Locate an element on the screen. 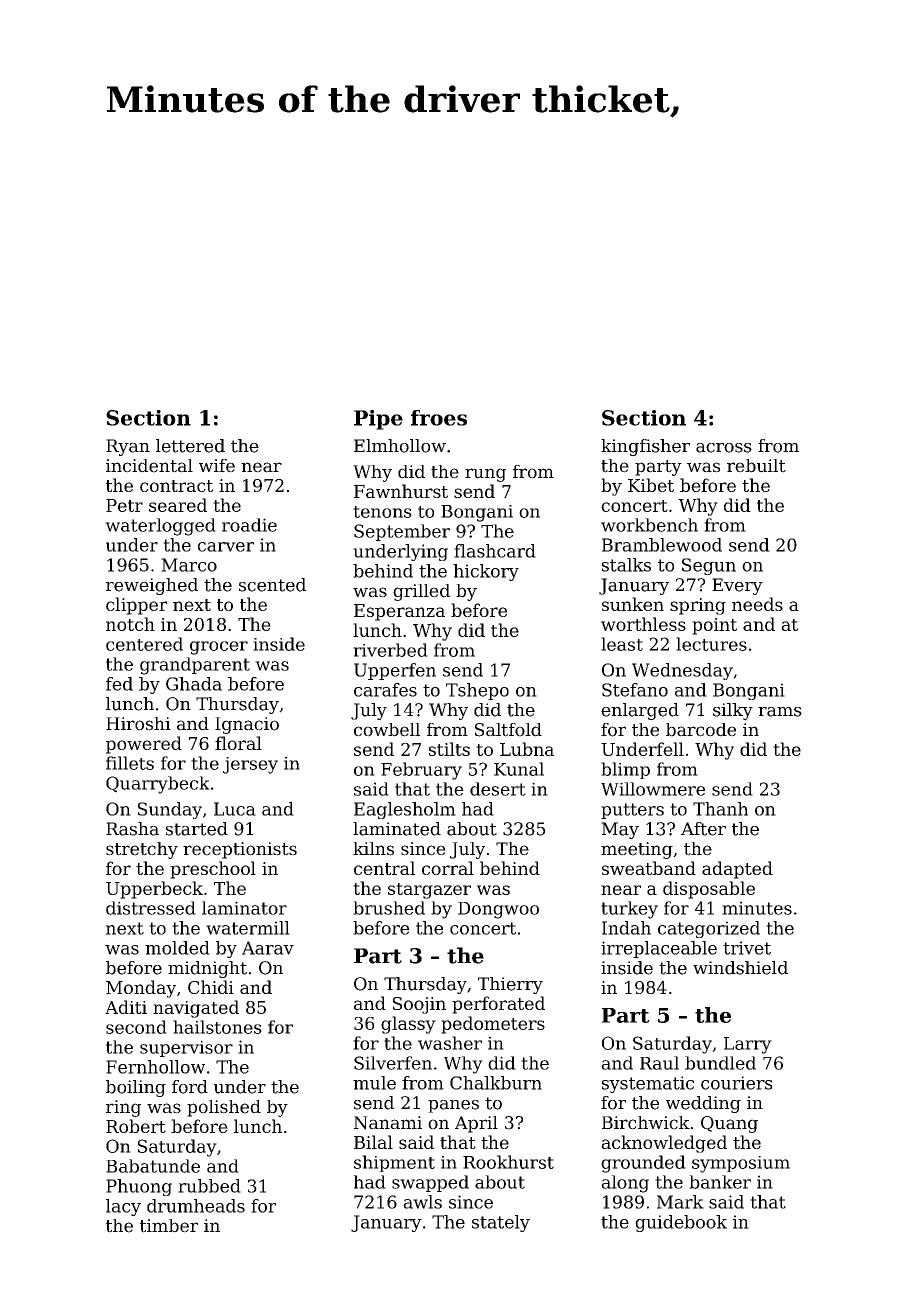 The image size is (908, 1316). grilled is located at coordinates (421, 592).
